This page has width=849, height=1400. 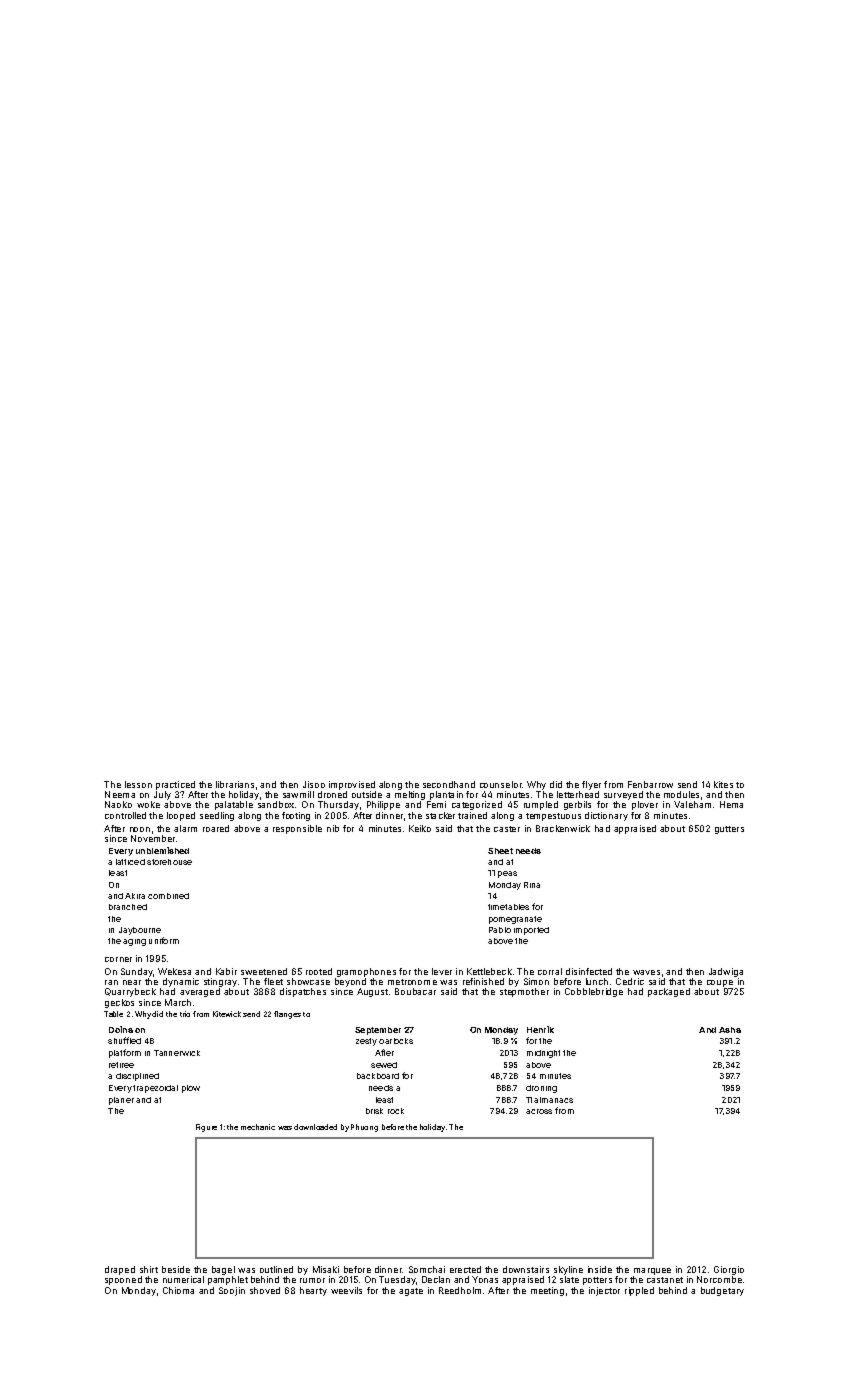 What do you see at coordinates (594, 992) in the page?
I see `Cobblebridge` at bounding box center [594, 992].
